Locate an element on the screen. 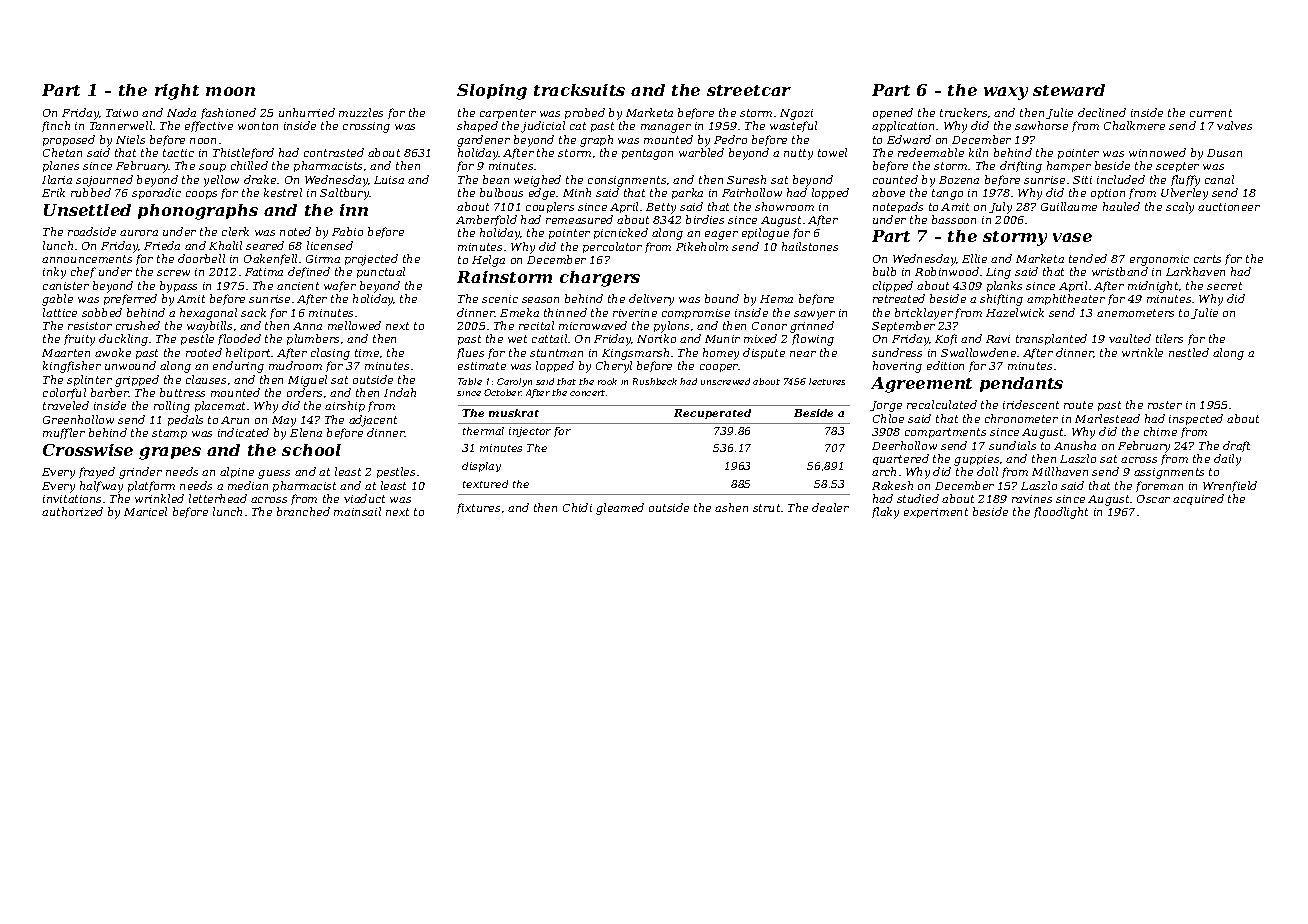  nestled is located at coordinates (1189, 352).
